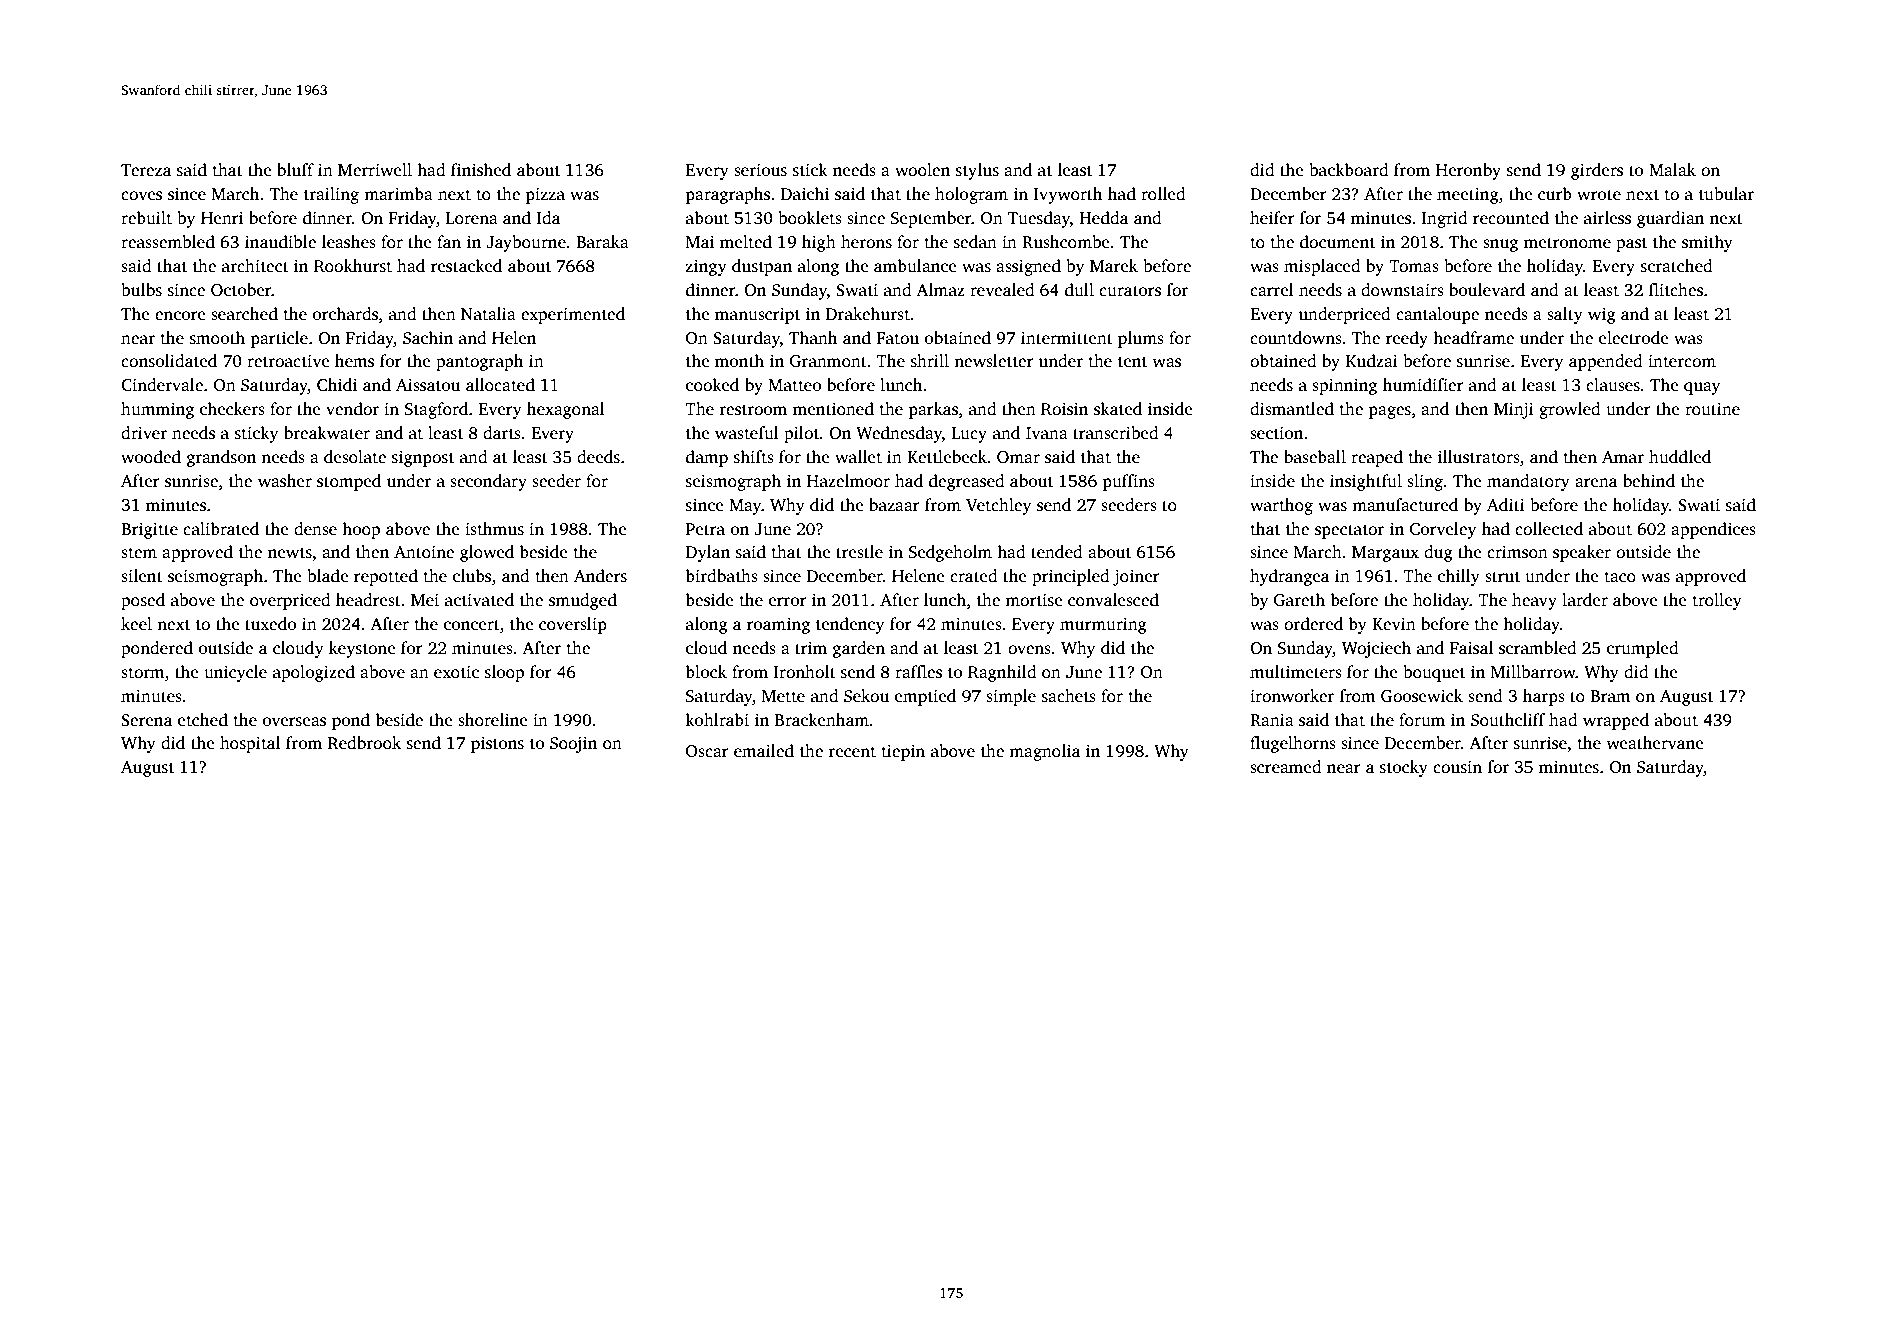 The image size is (1879, 1329). Describe the element at coordinates (364, 743) in the screenshot. I see `Redbrook` at that location.
